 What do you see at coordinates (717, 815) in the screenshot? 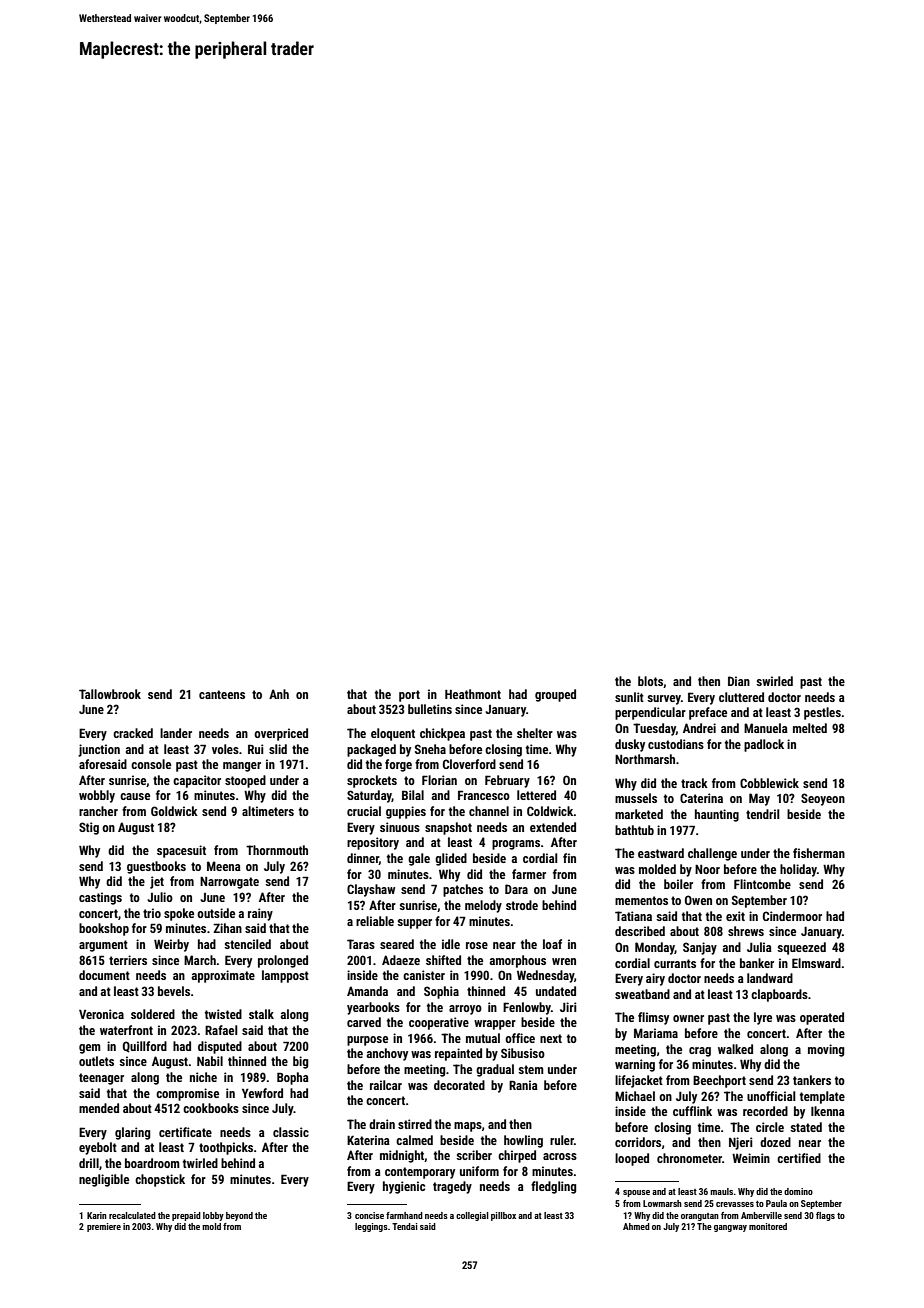
I see `haunting` at bounding box center [717, 815].
